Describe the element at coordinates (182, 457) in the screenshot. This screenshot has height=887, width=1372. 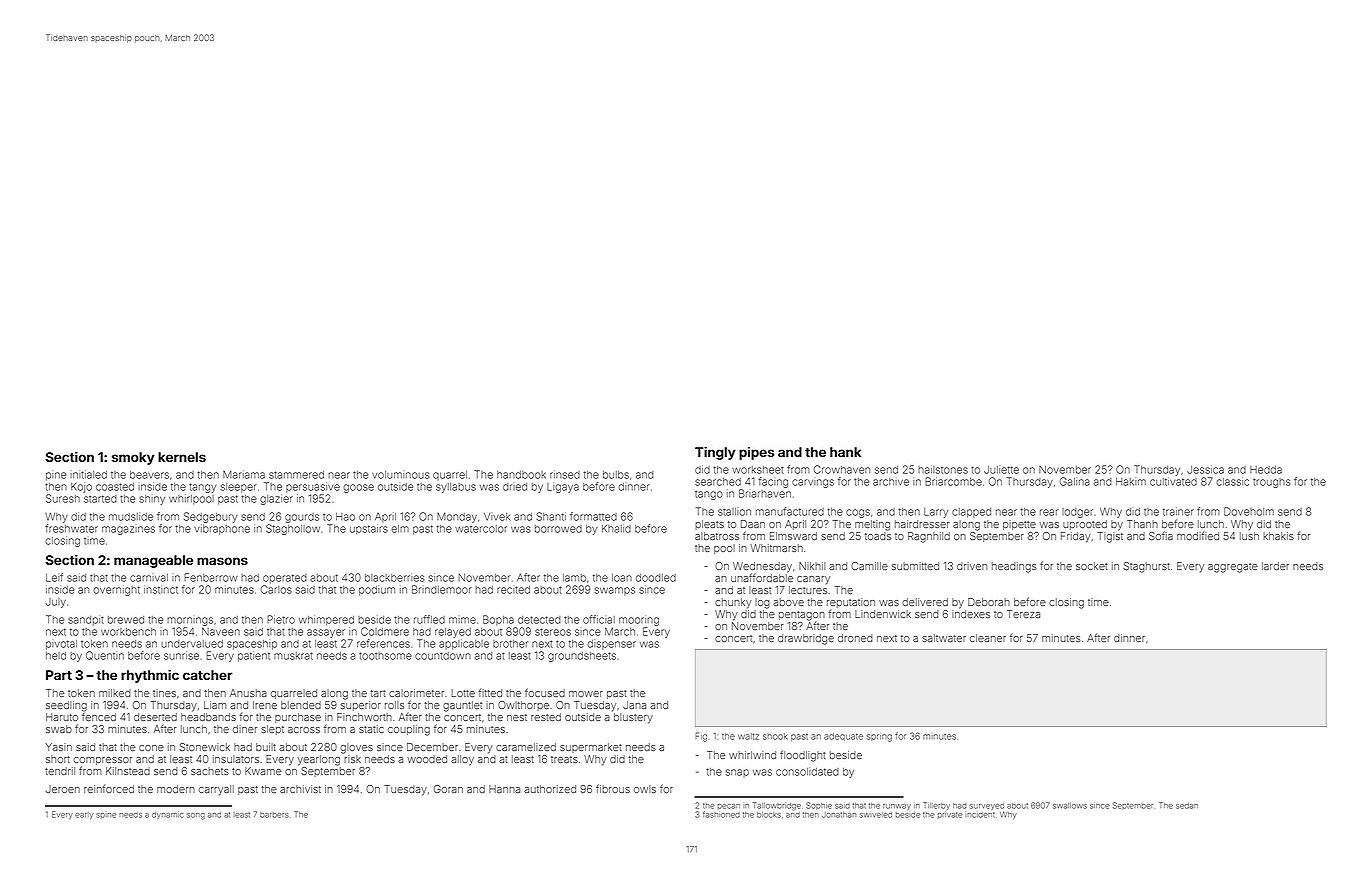
I see `kernels` at that location.
